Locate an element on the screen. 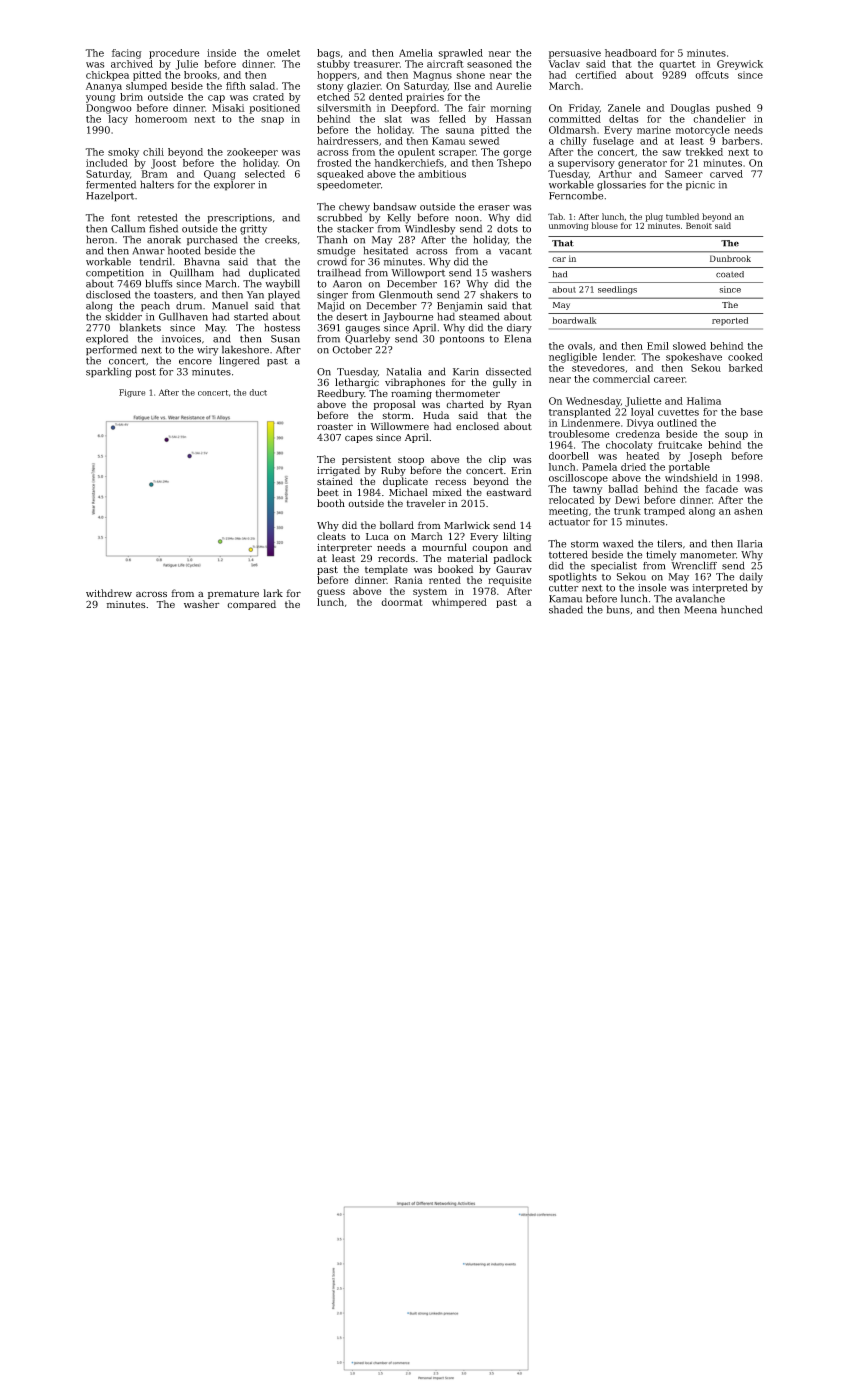 The image size is (849, 1400). Dunbrook is located at coordinates (730, 258).
